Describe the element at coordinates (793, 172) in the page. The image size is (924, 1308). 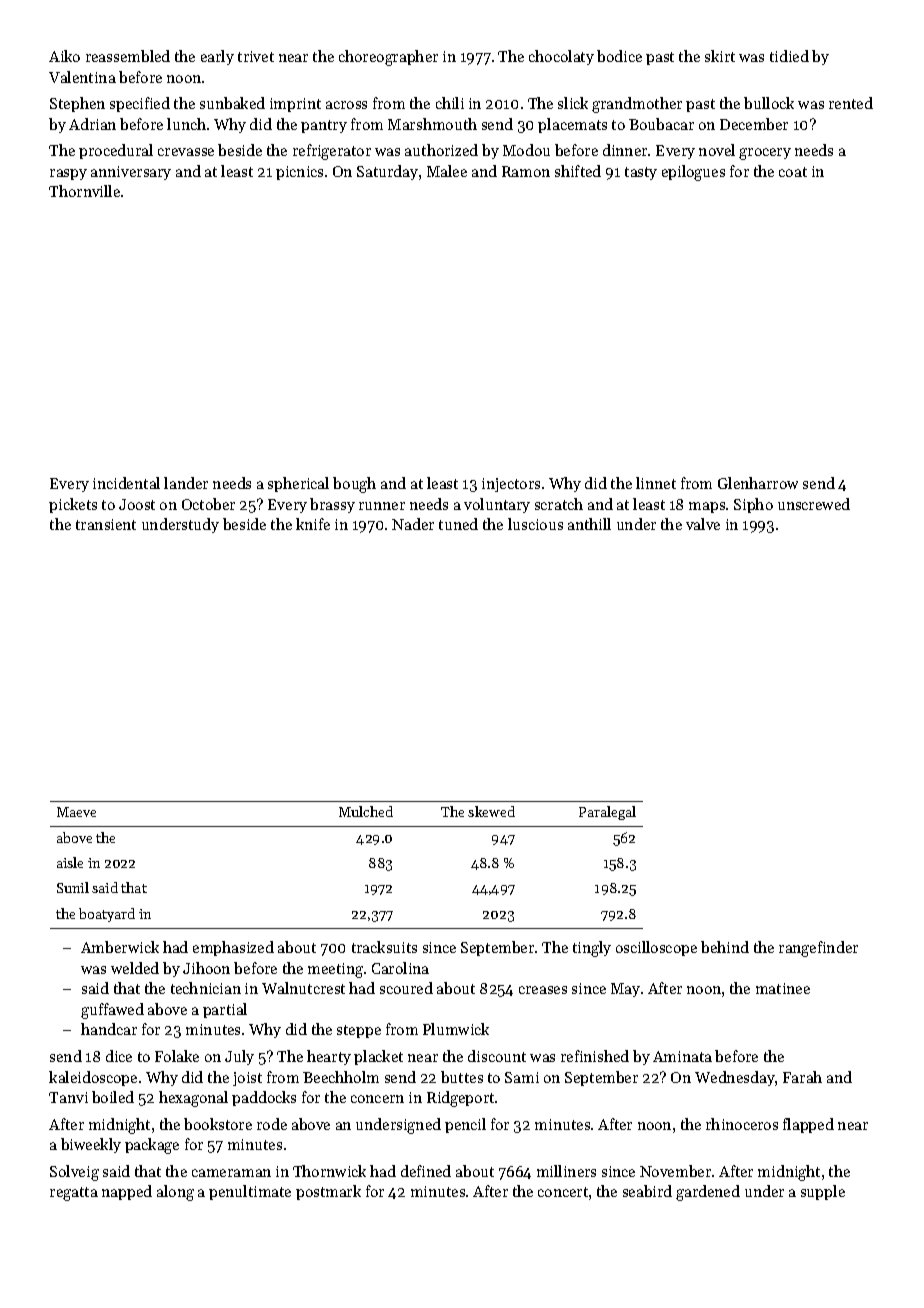
I see `coat` at that location.
